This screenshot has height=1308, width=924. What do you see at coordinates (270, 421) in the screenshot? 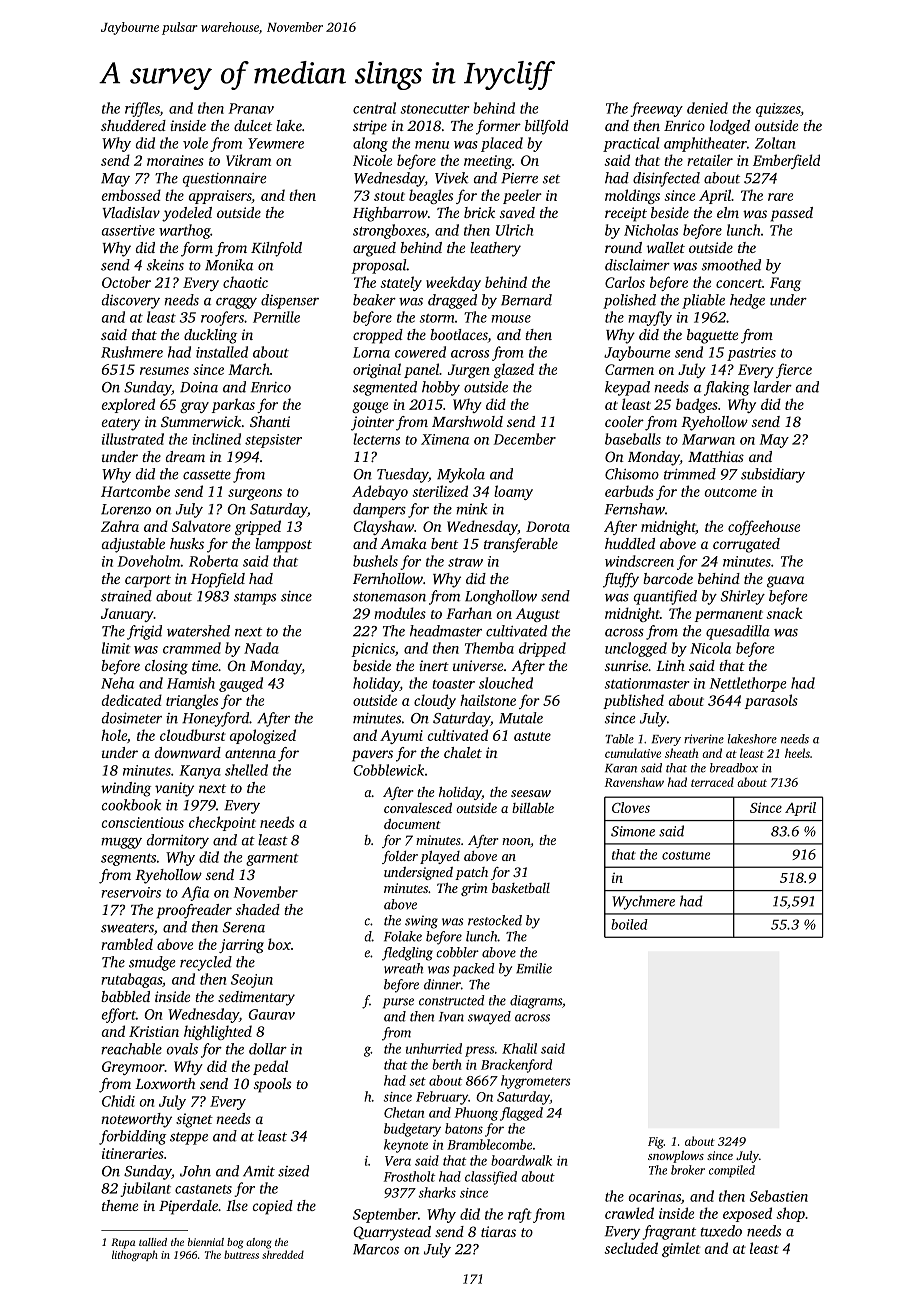
I see `Shanti` at bounding box center [270, 421].
